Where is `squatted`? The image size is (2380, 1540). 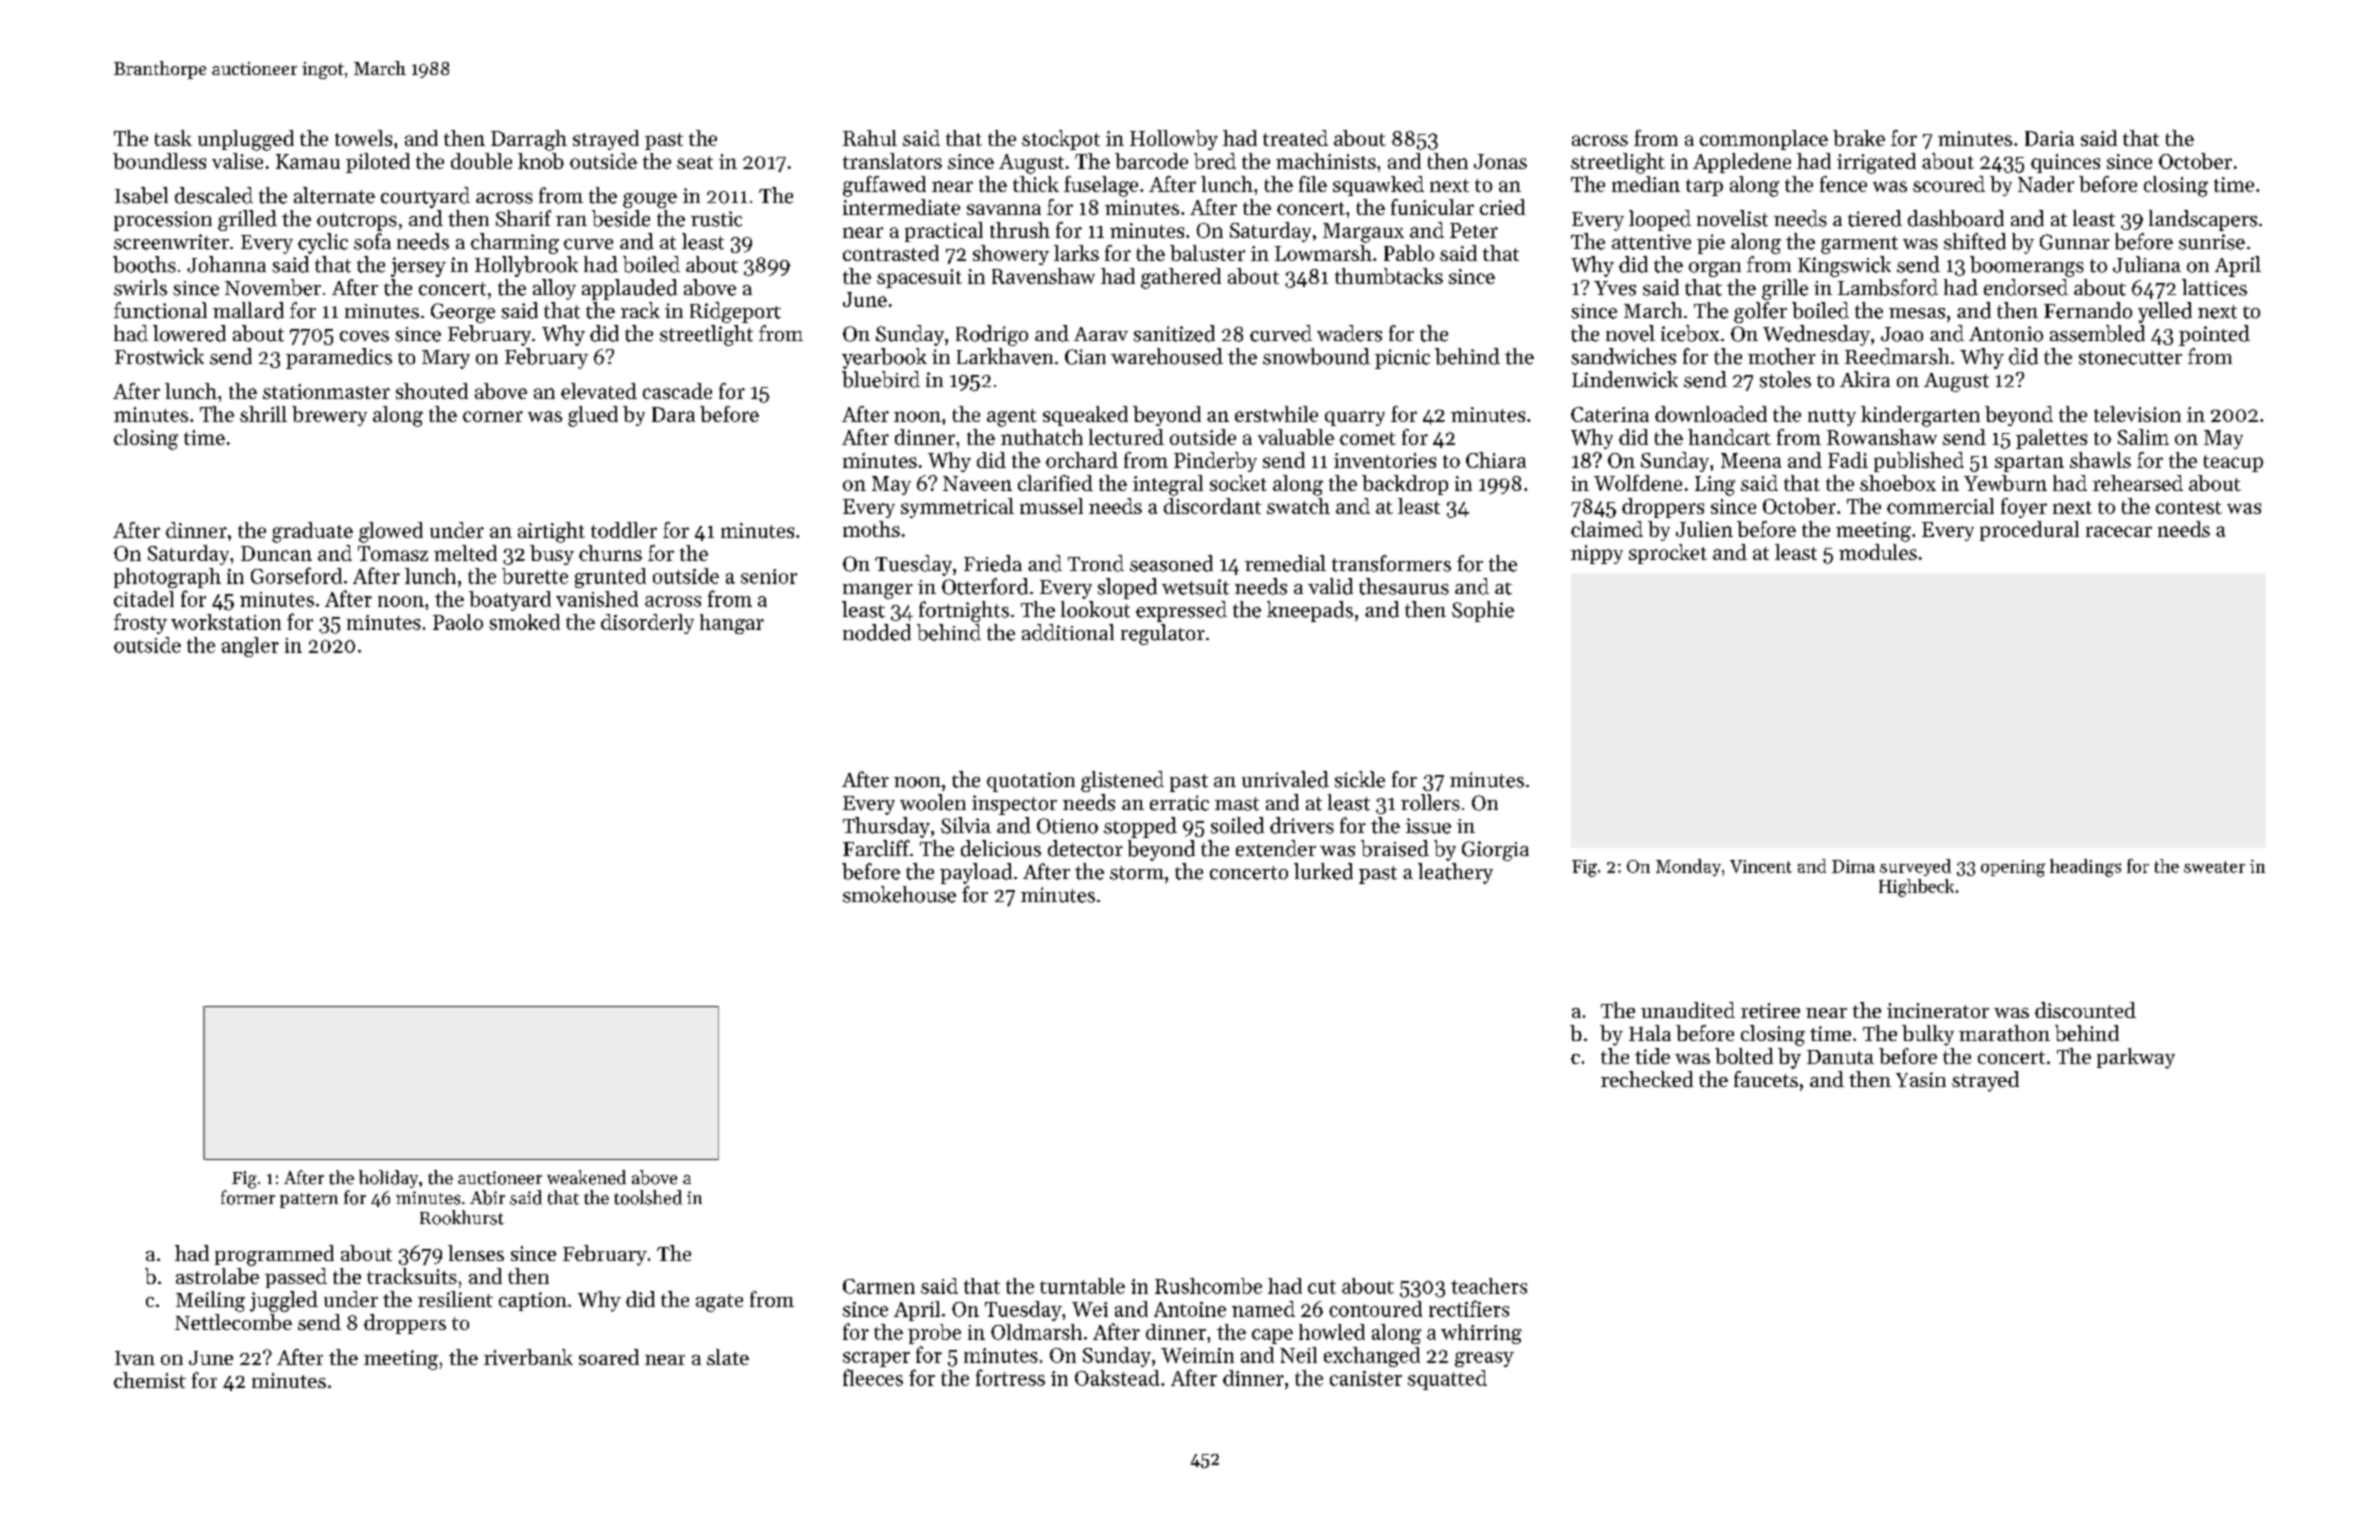
squatted is located at coordinates (1447, 1380).
